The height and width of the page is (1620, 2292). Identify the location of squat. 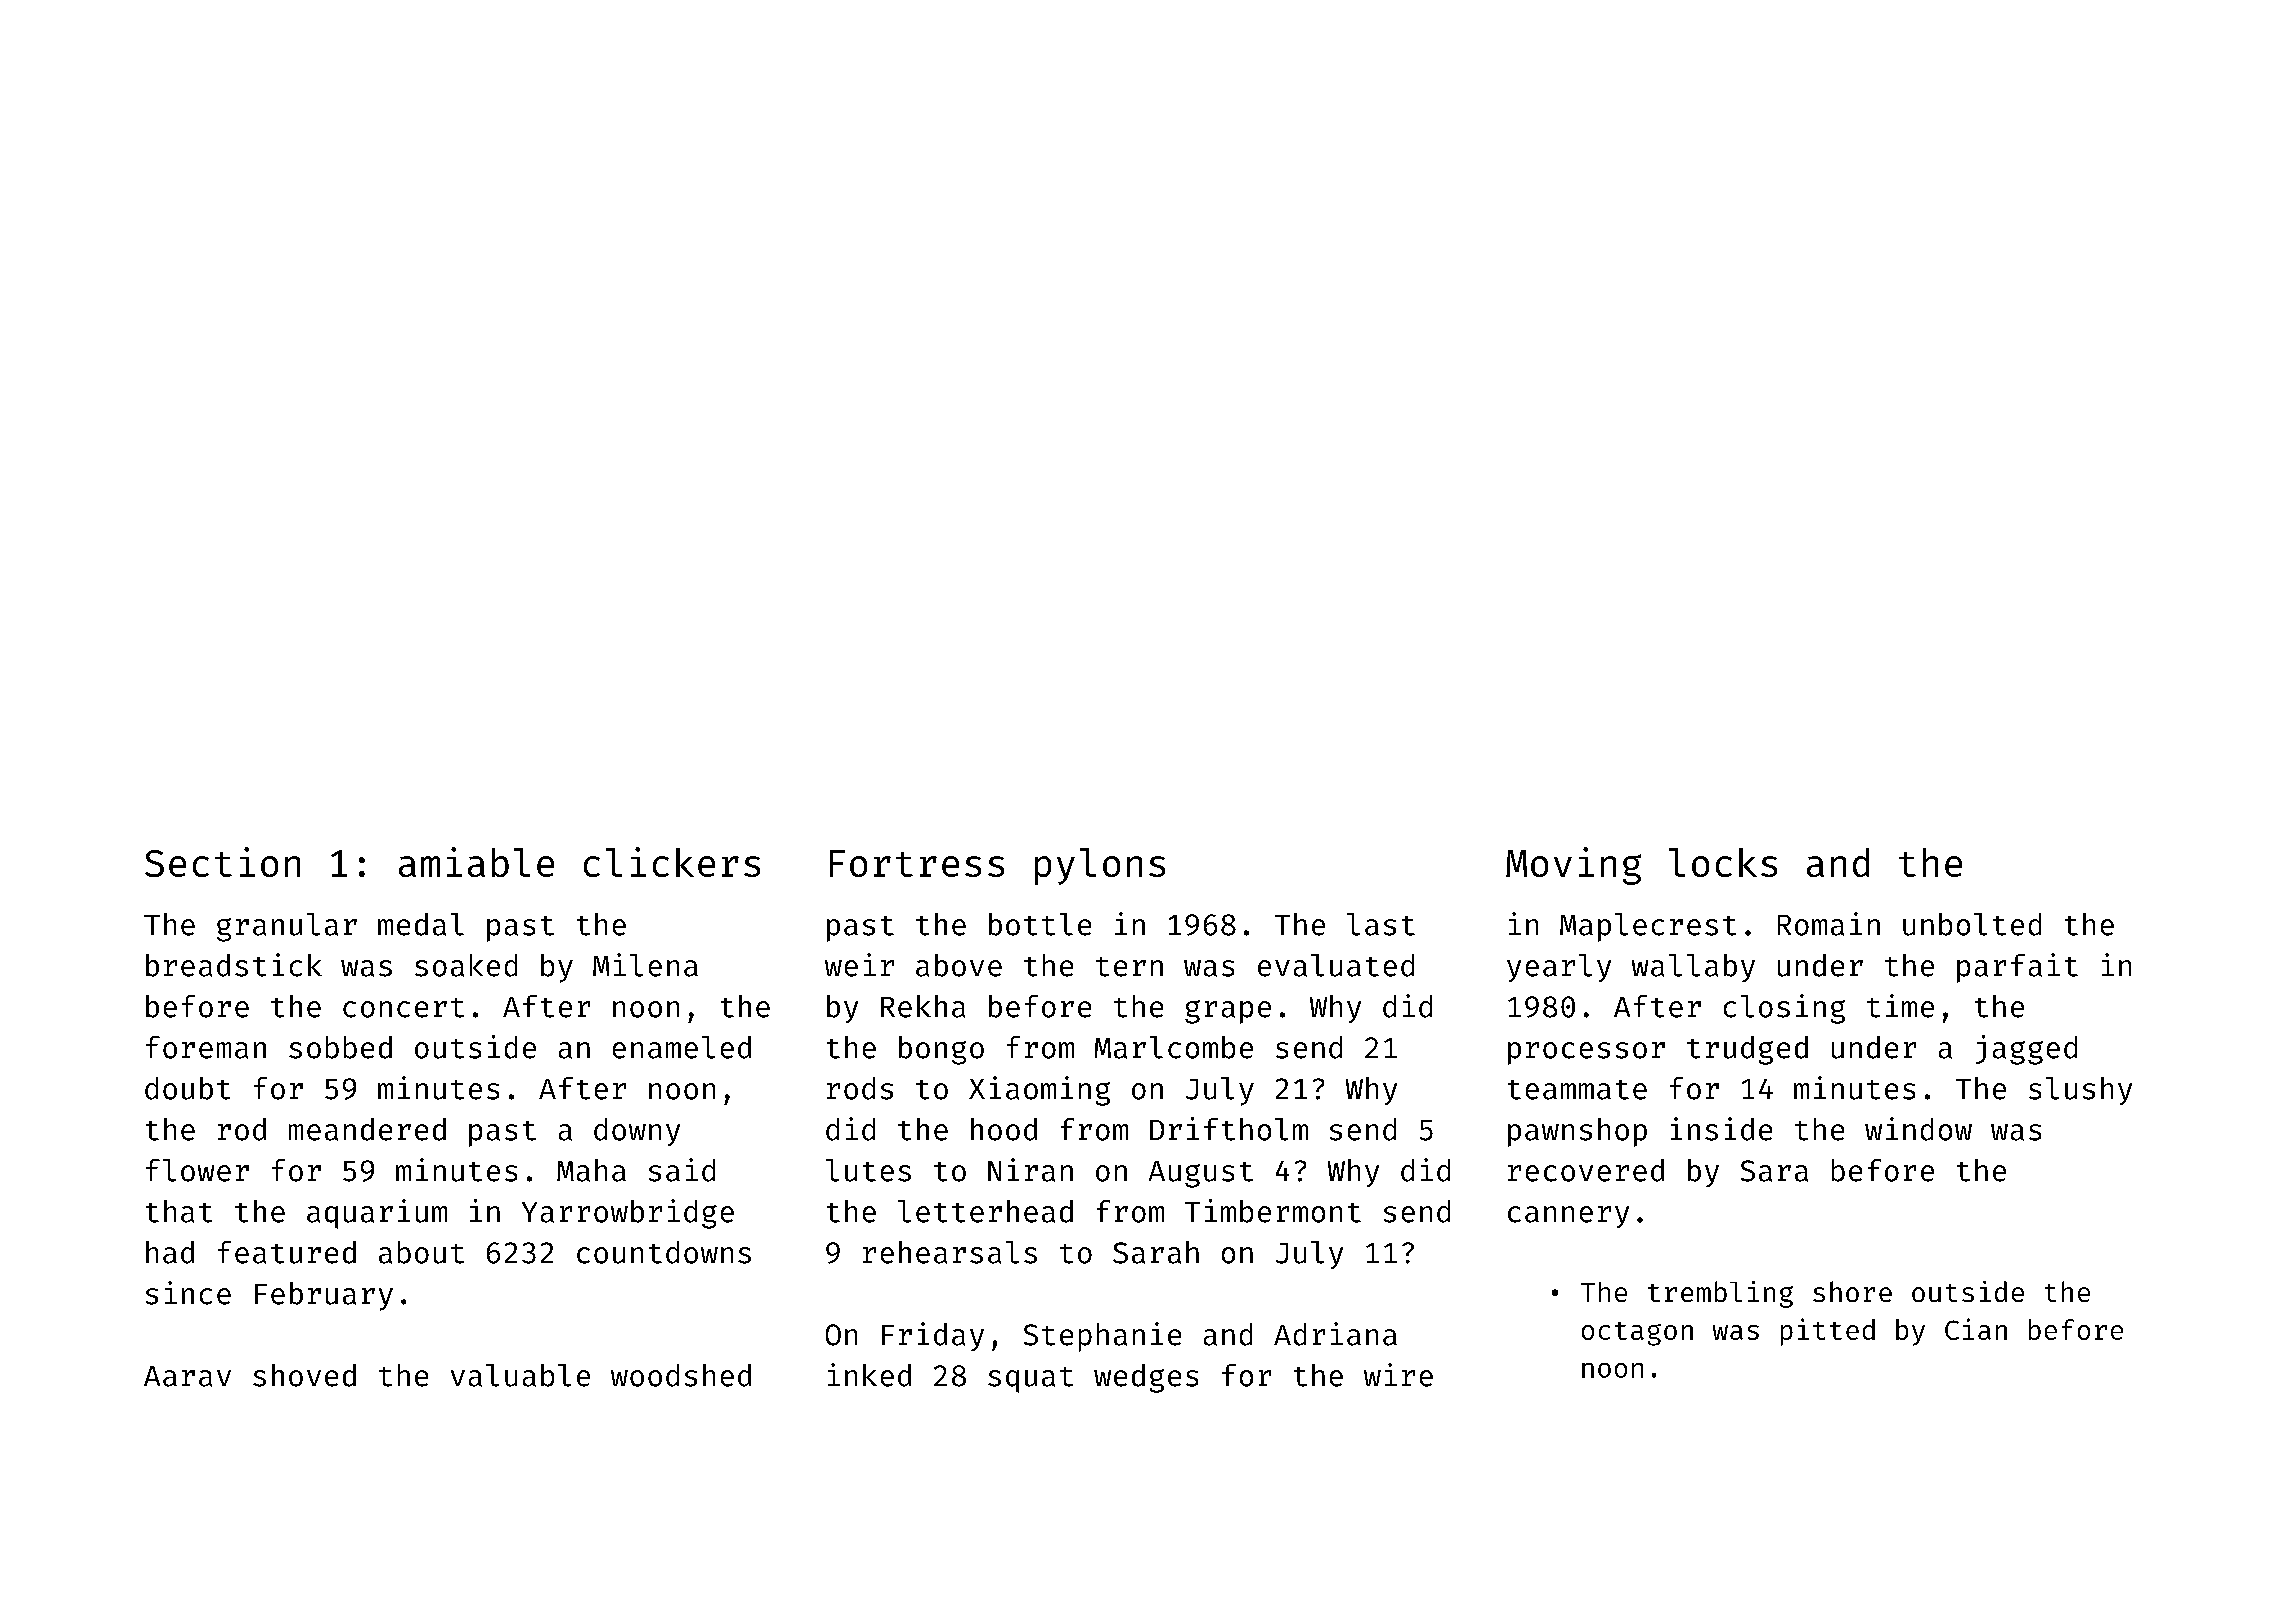
(1030, 1380).
